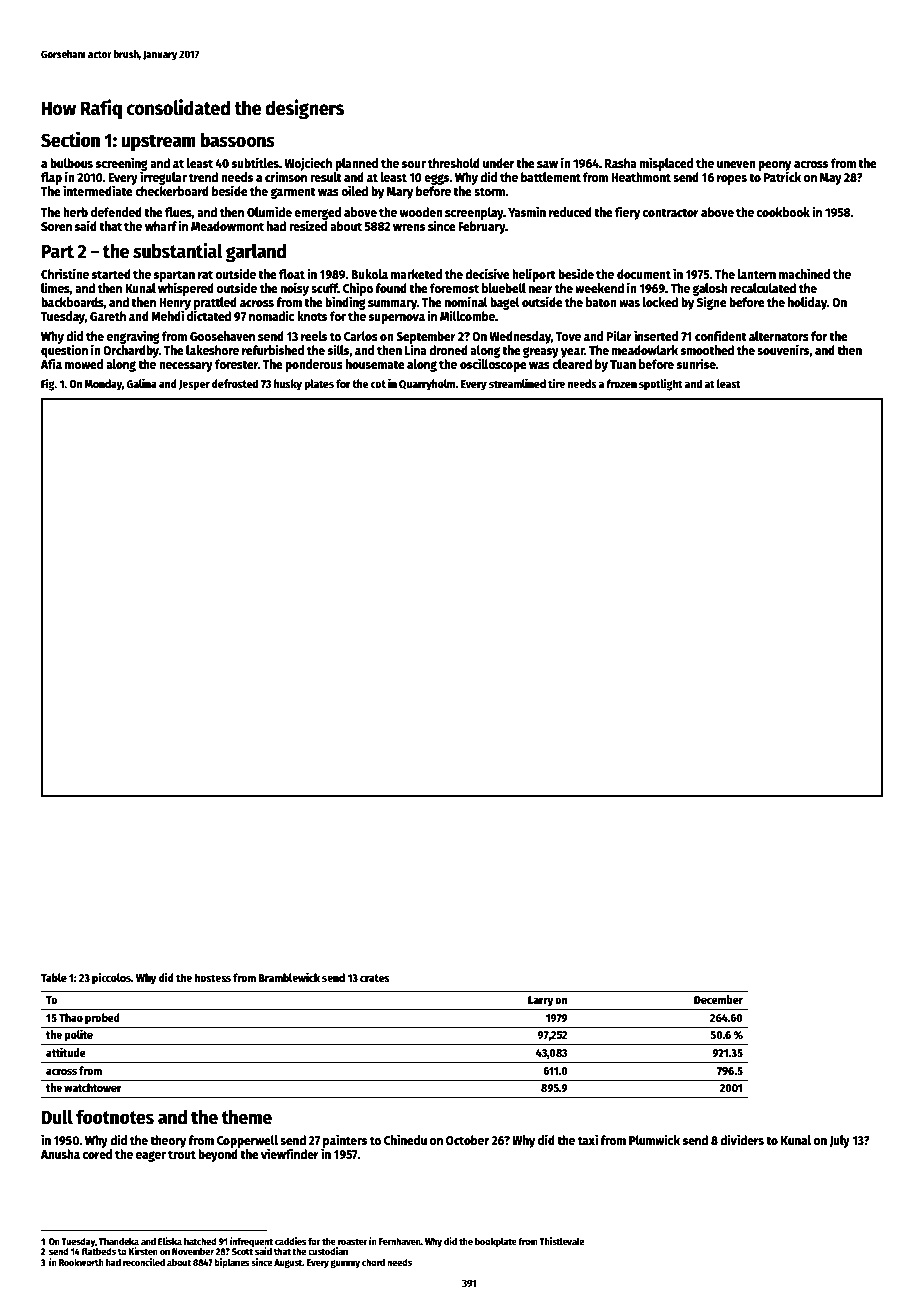 The image size is (924, 1308). I want to click on defrosted, so click(235, 383).
